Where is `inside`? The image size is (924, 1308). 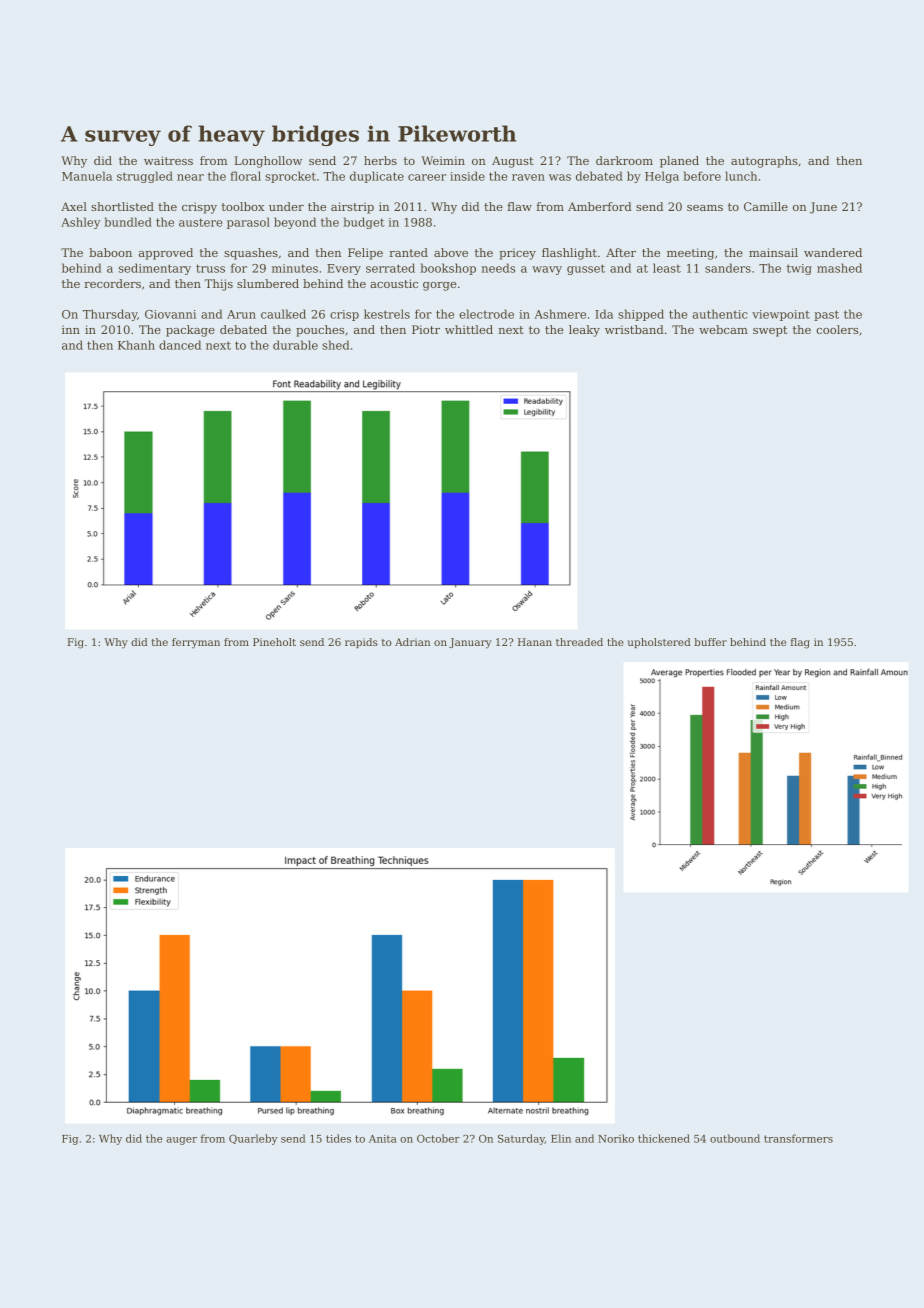
inside is located at coordinates (467, 176).
